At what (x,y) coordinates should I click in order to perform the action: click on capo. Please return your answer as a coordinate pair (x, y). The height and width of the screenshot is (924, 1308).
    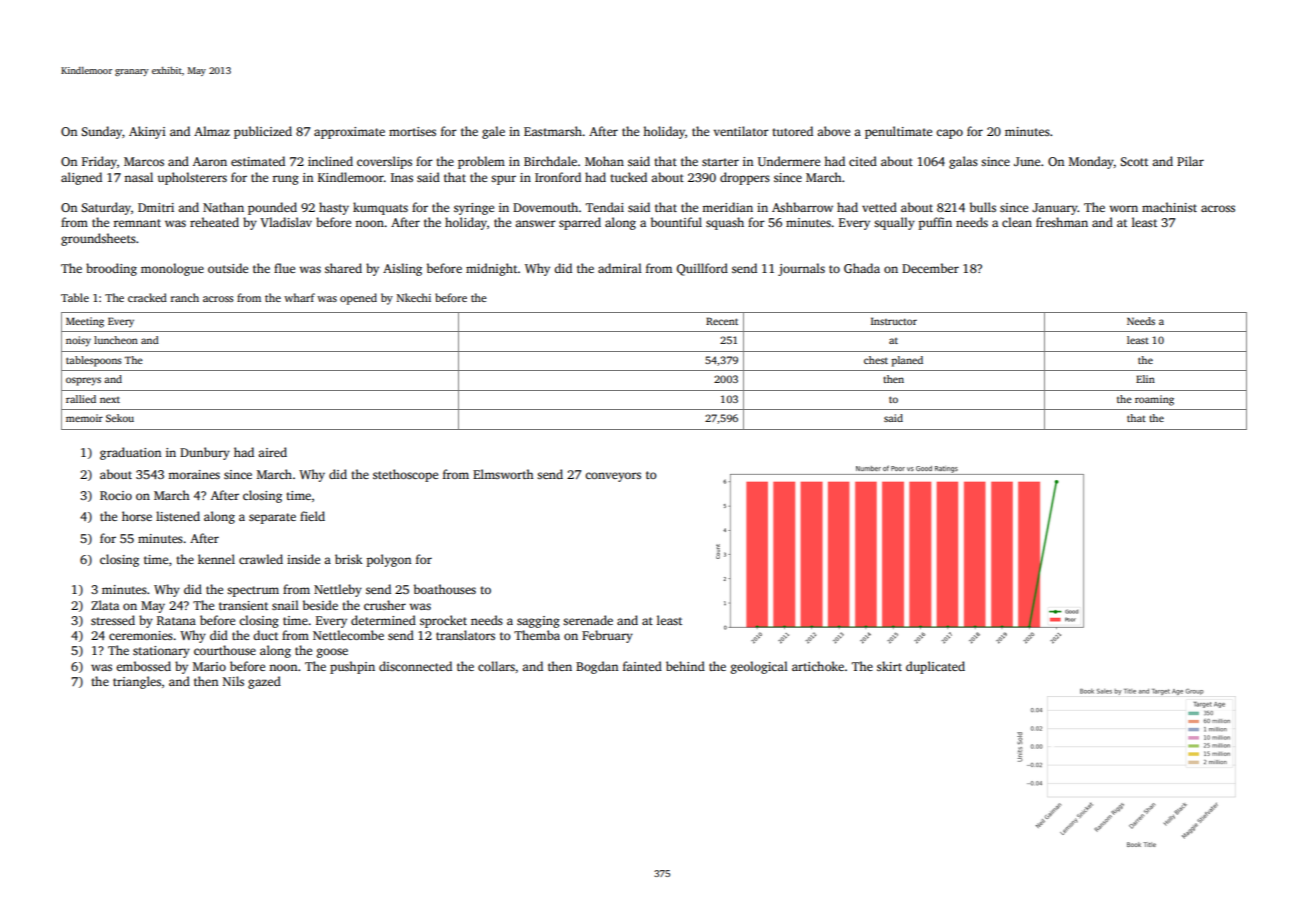
    Looking at the image, I should click on (949, 134).
